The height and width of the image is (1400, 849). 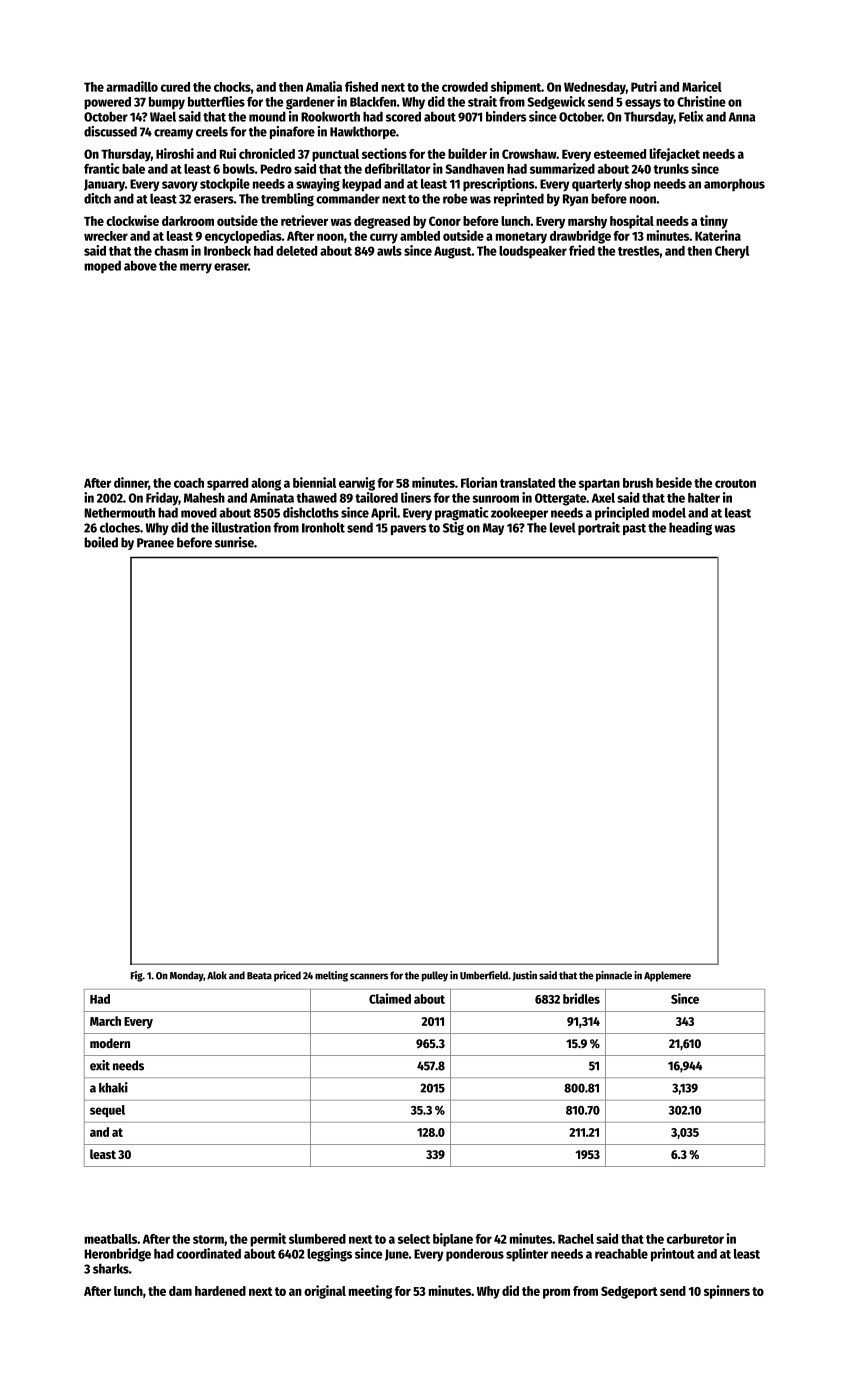 I want to click on melting, so click(x=331, y=976).
